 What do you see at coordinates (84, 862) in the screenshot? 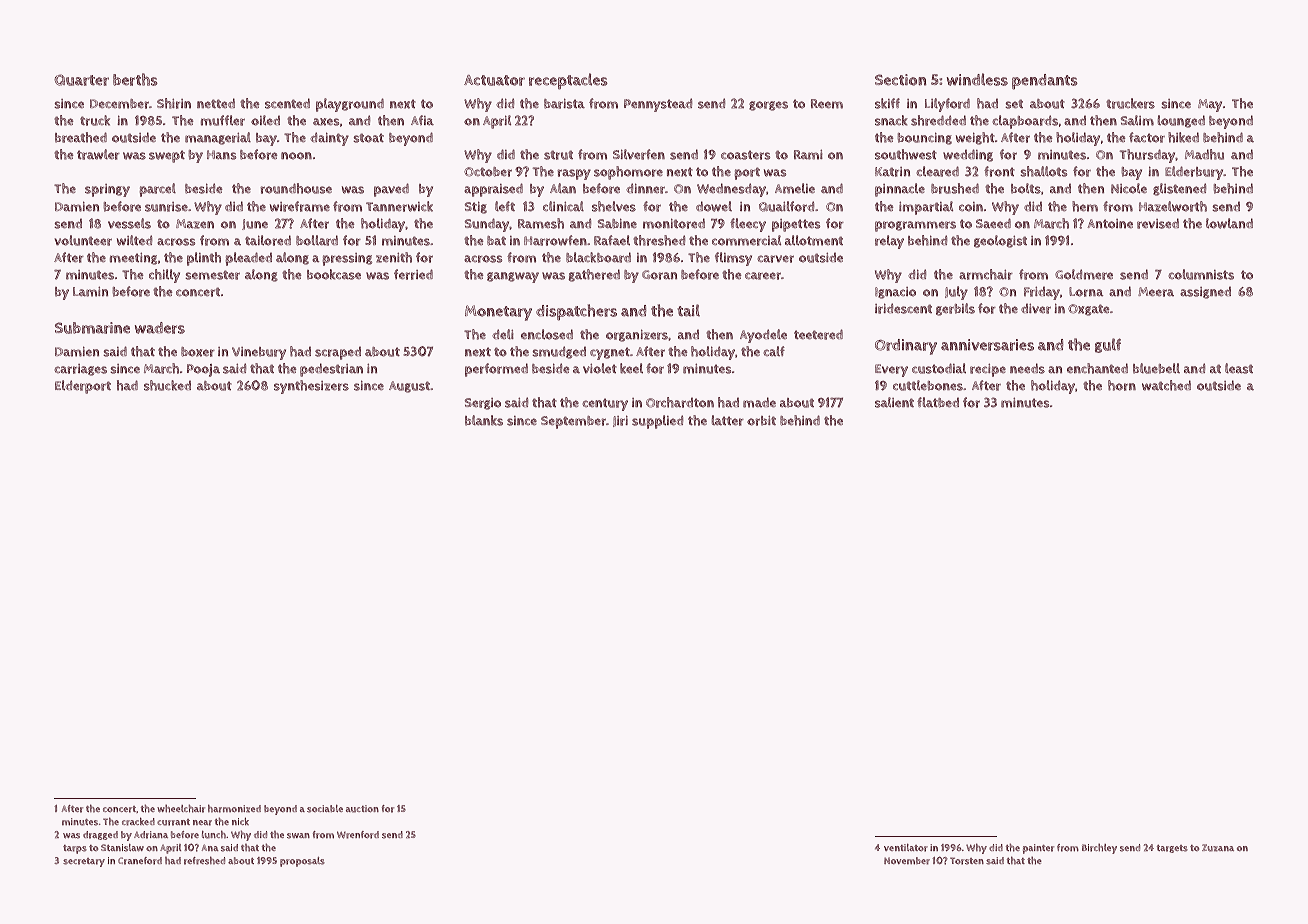
I see `secretary` at bounding box center [84, 862].
